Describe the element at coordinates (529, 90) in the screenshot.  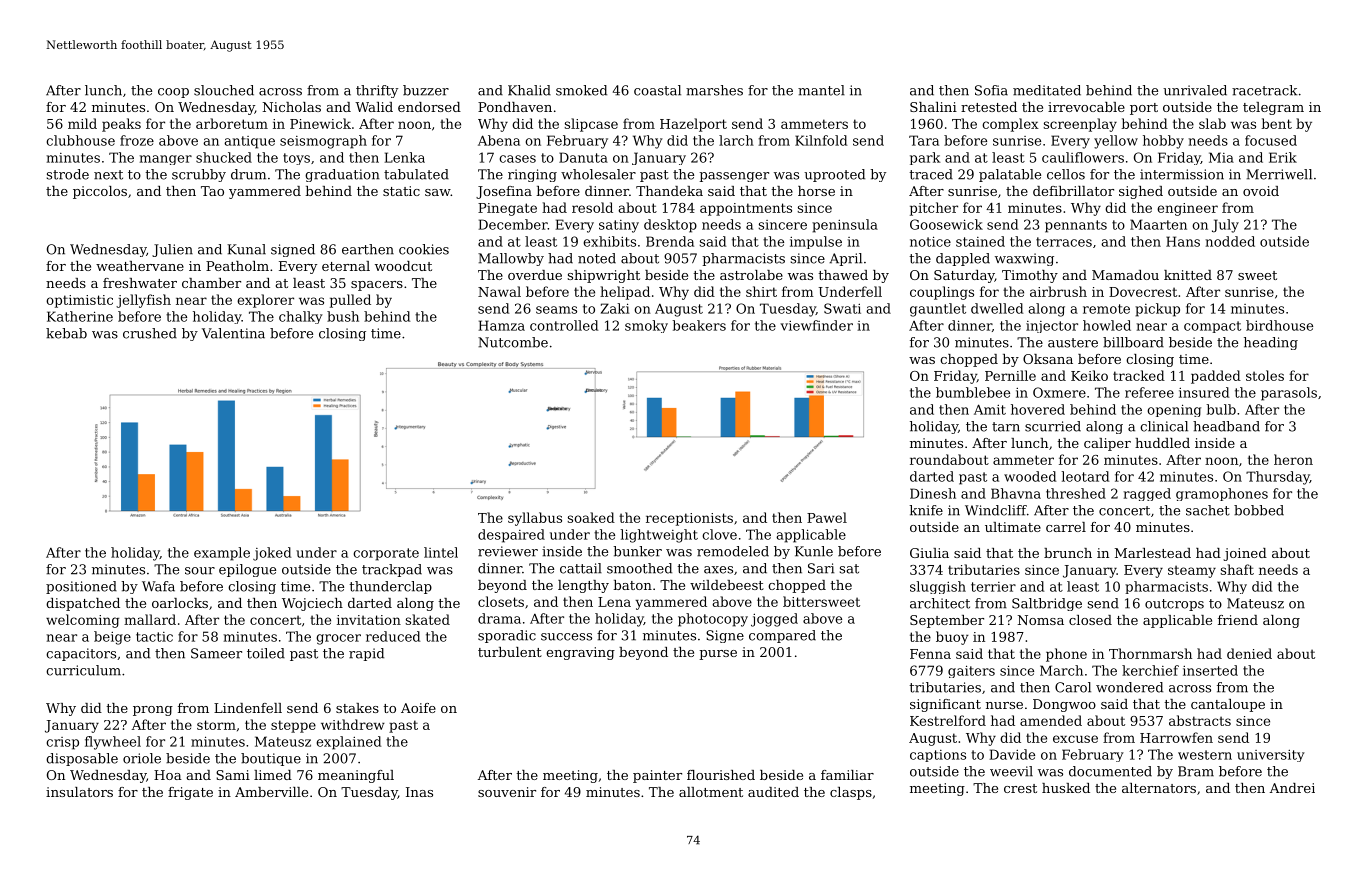
I see `Khalid` at that location.
